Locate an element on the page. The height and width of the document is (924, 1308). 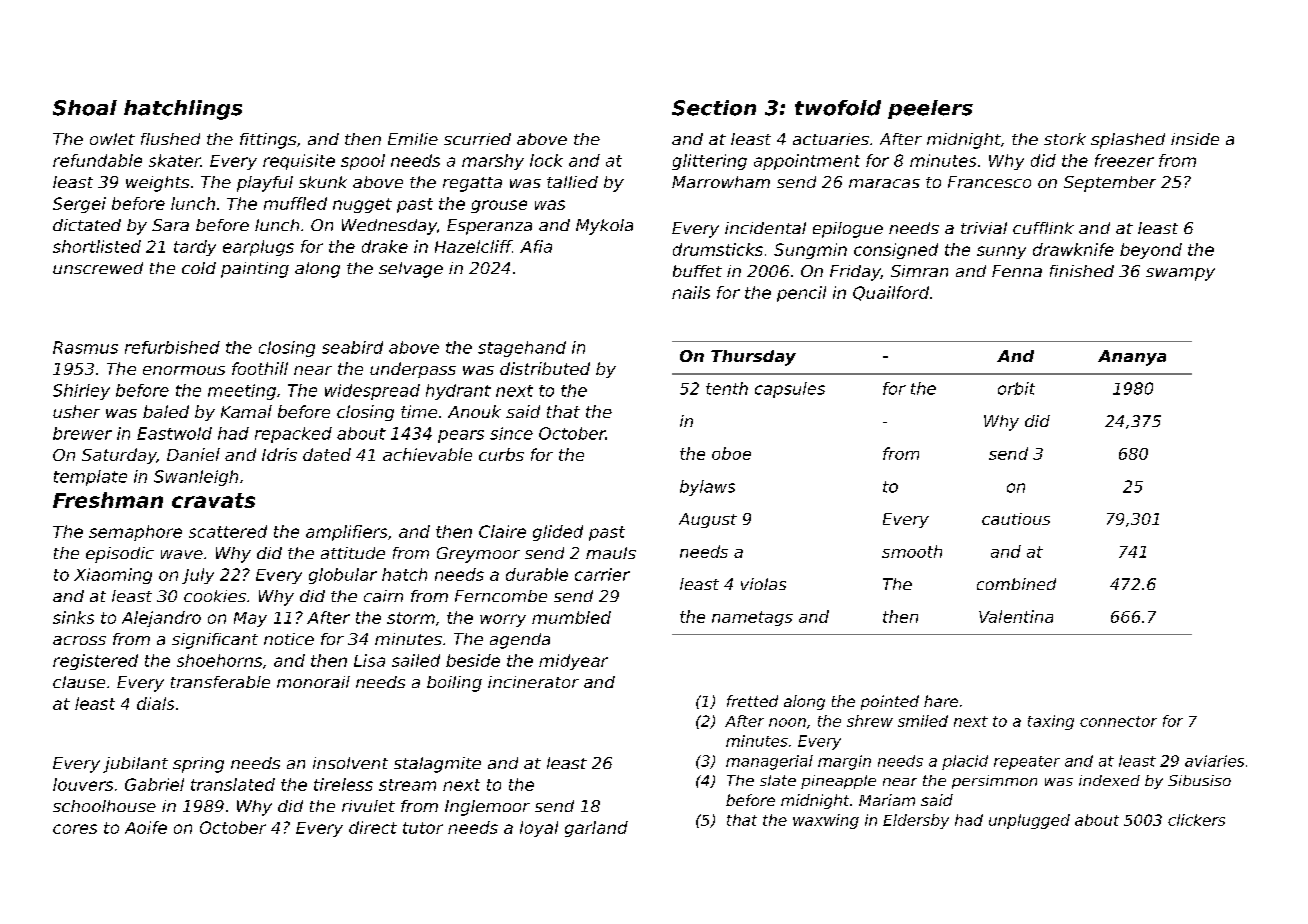
Section is located at coordinates (714, 108).
